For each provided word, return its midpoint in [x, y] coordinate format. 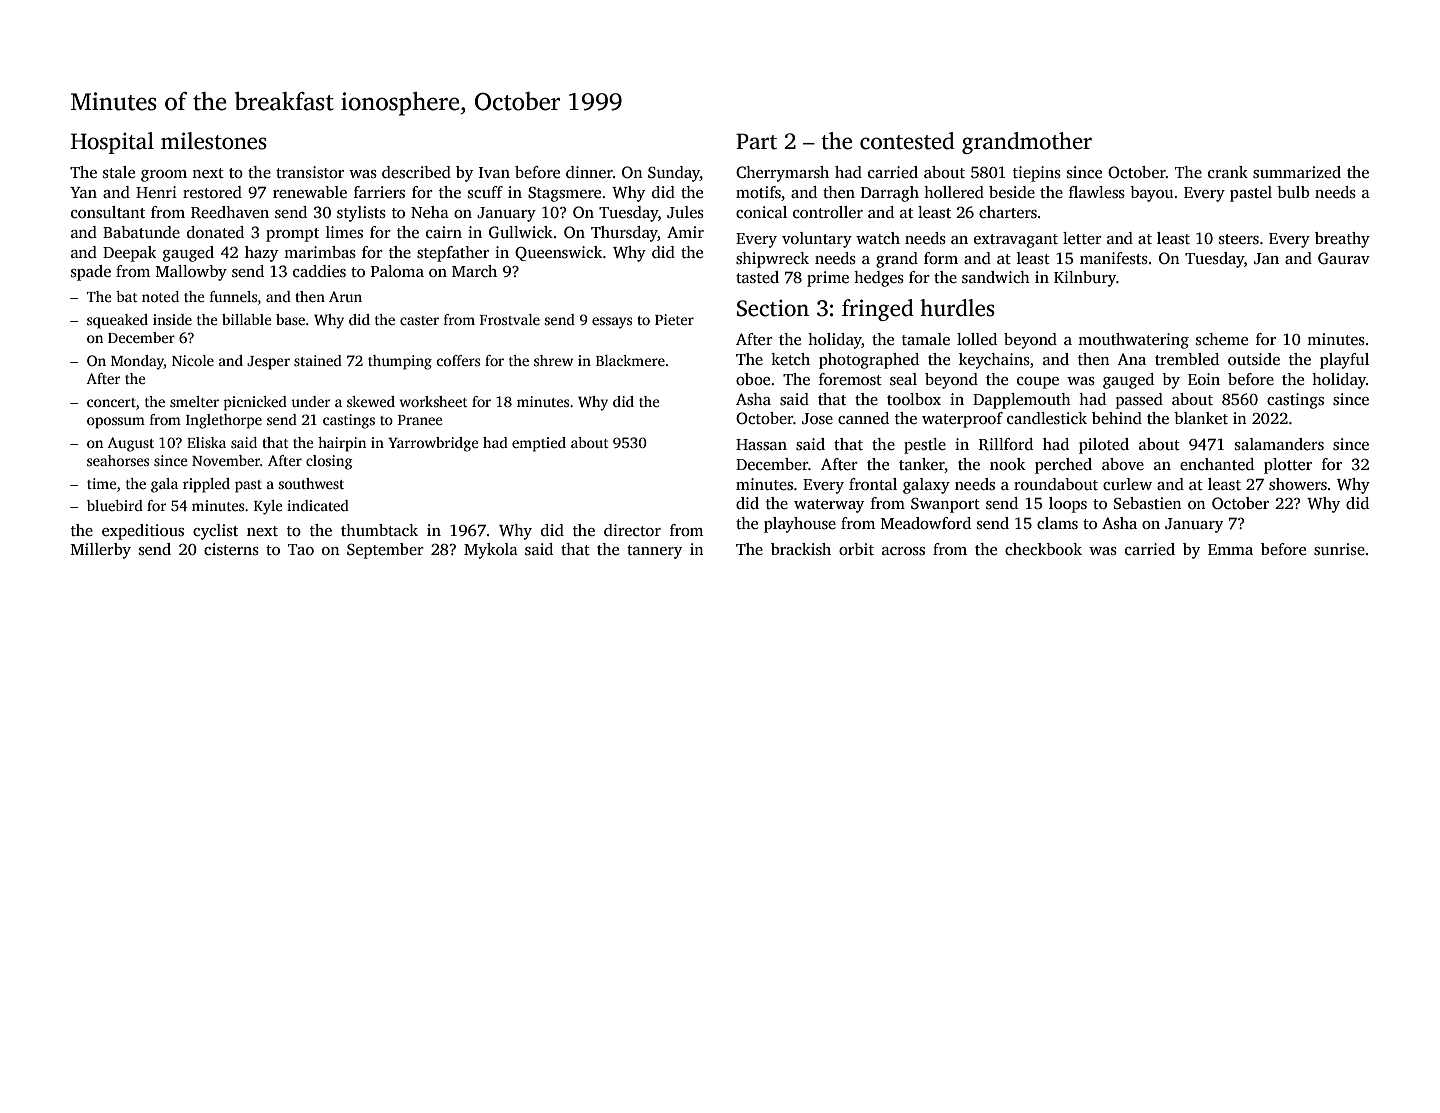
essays [612, 323]
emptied [539, 444]
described [416, 172]
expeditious [143, 532]
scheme [1222, 339]
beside [1012, 192]
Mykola [491, 551]
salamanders [1279, 444]
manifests [1114, 258]
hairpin [342, 444]
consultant [108, 212]
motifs [758, 192]
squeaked [117, 321]
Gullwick [521, 232]
